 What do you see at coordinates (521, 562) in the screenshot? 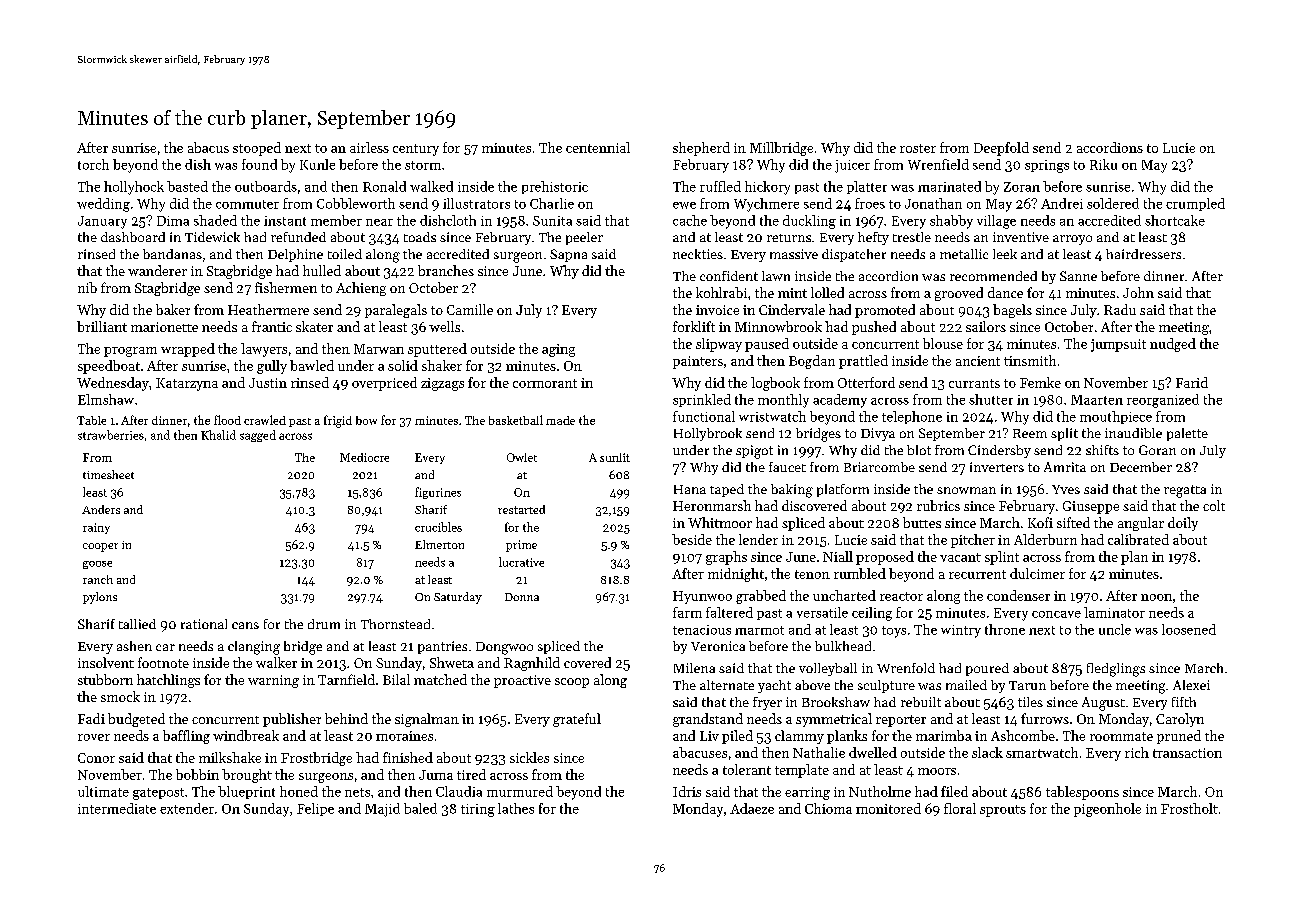
I see `lucrative` at bounding box center [521, 562].
